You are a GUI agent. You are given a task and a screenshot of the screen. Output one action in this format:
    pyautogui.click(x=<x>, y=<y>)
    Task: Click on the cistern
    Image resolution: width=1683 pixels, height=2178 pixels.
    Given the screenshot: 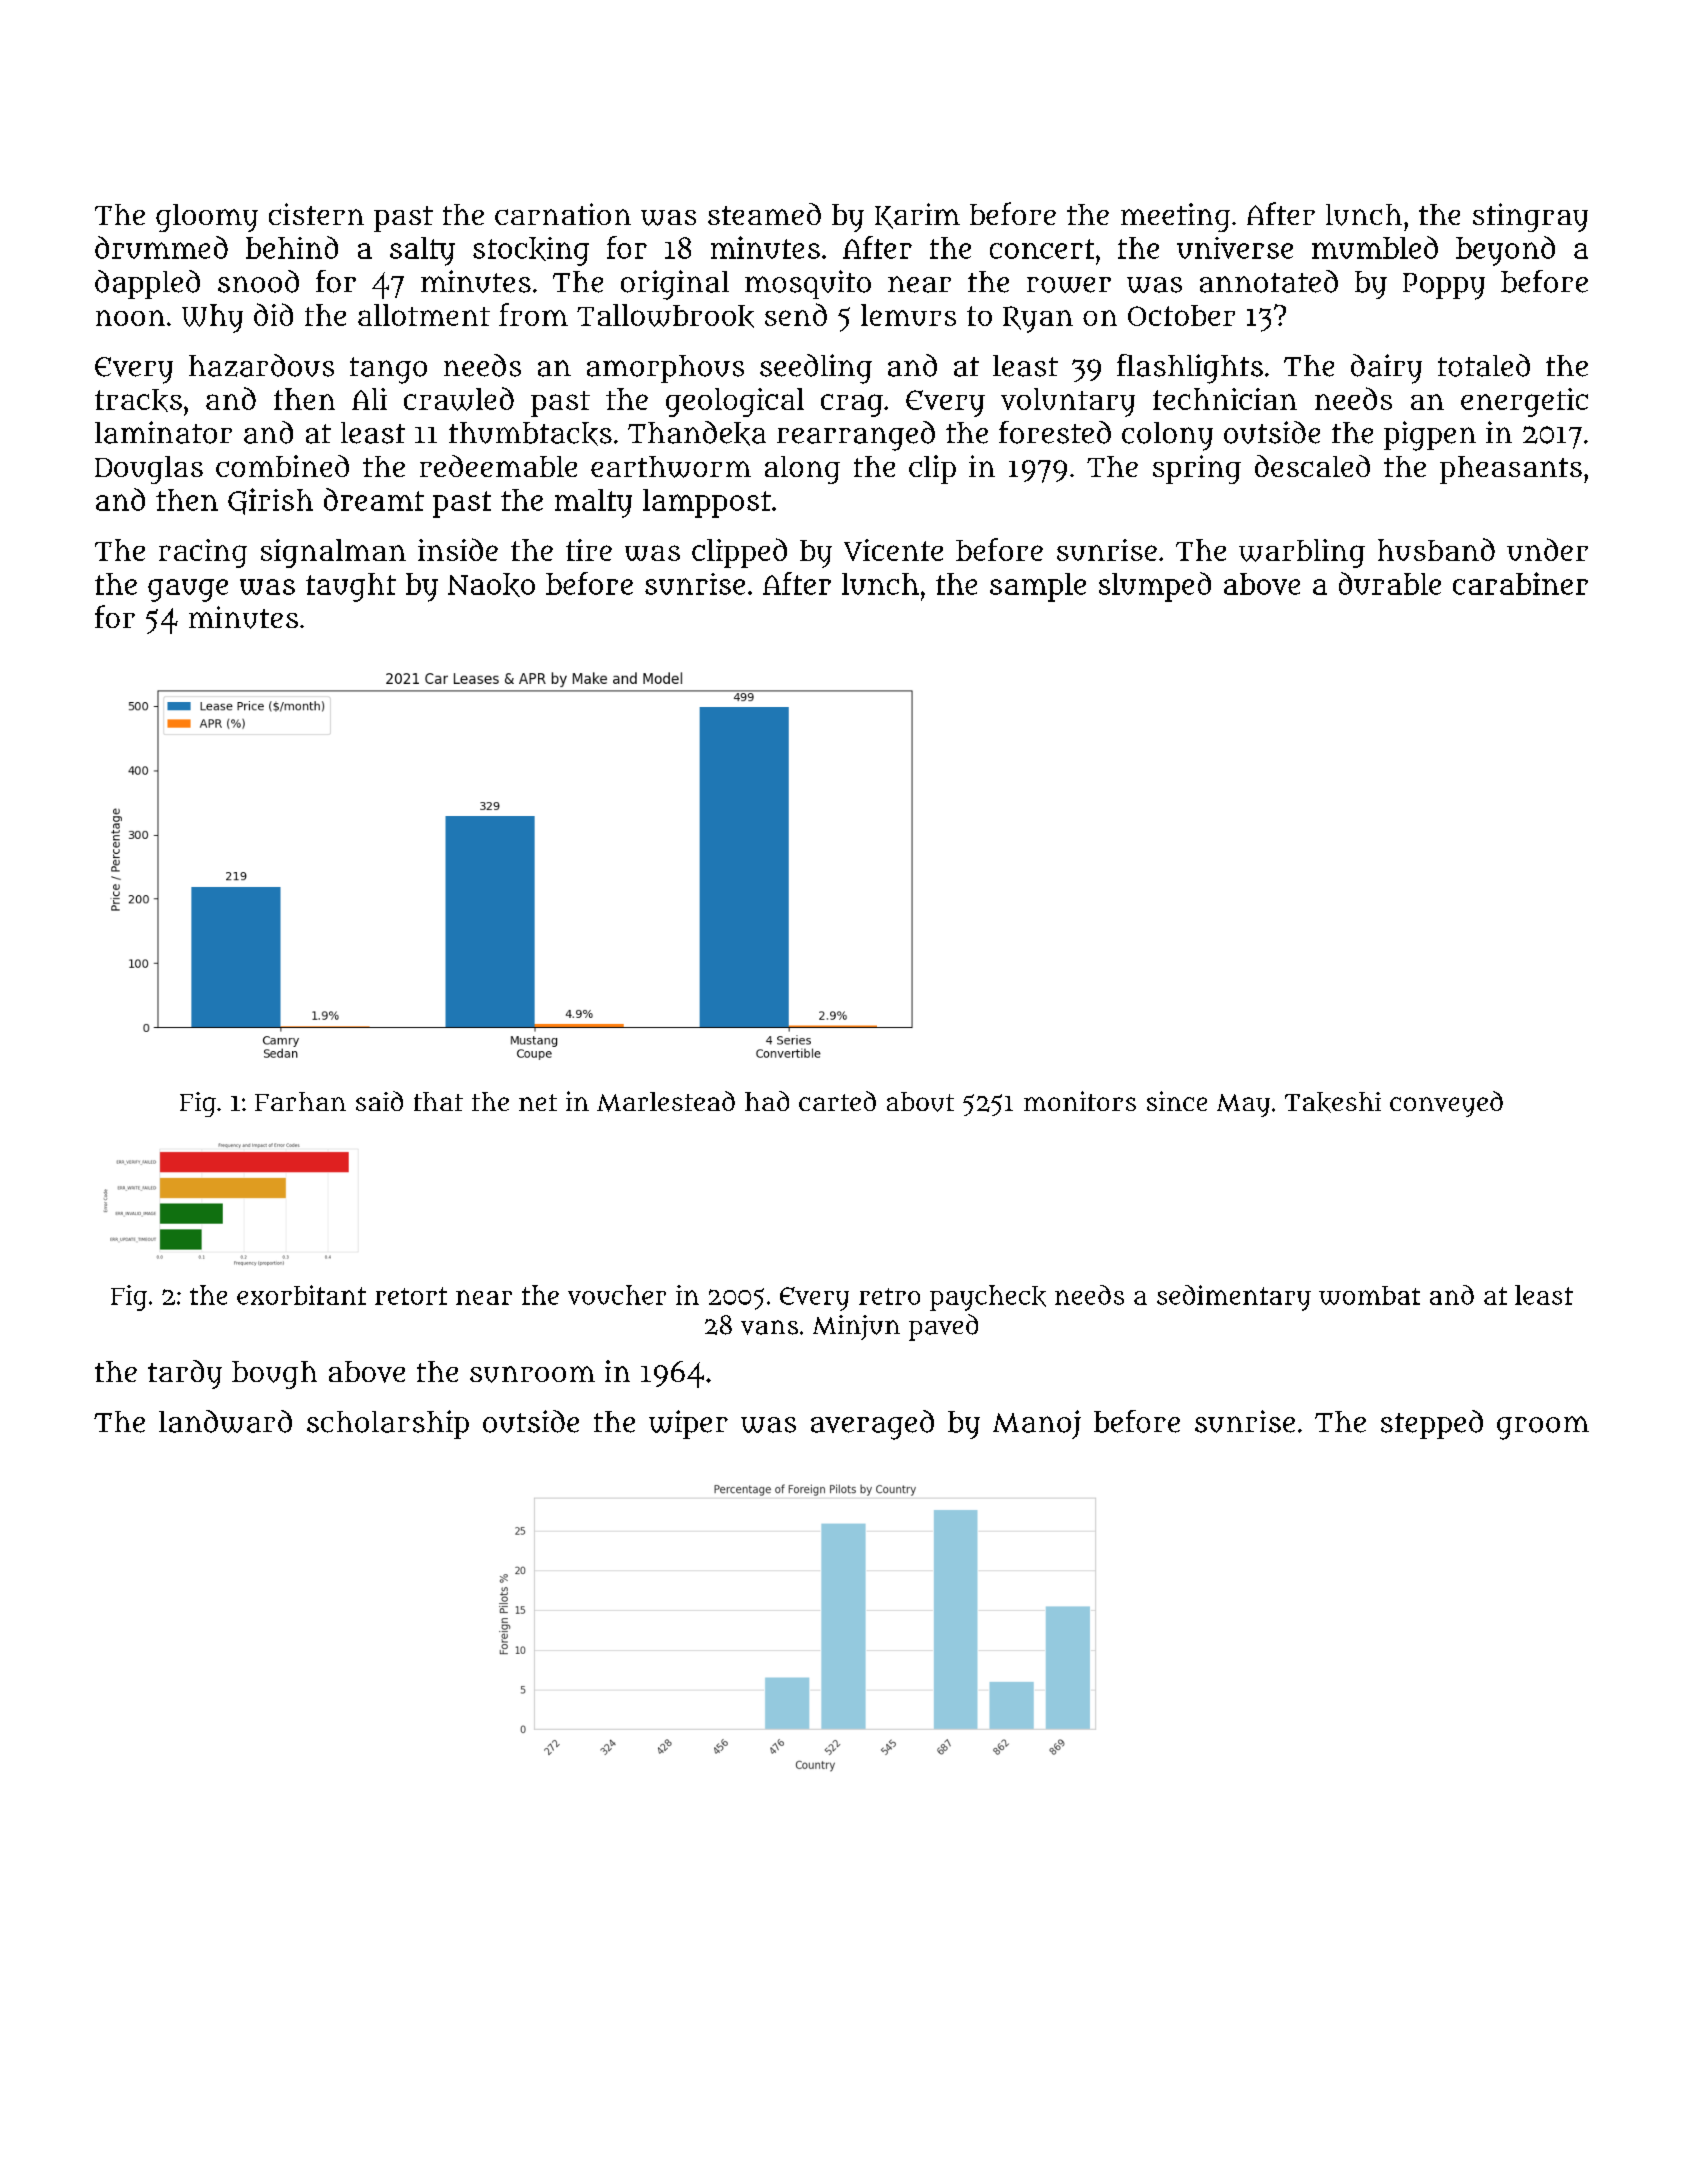 What is the action you would take?
    pyautogui.click(x=316, y=214)
